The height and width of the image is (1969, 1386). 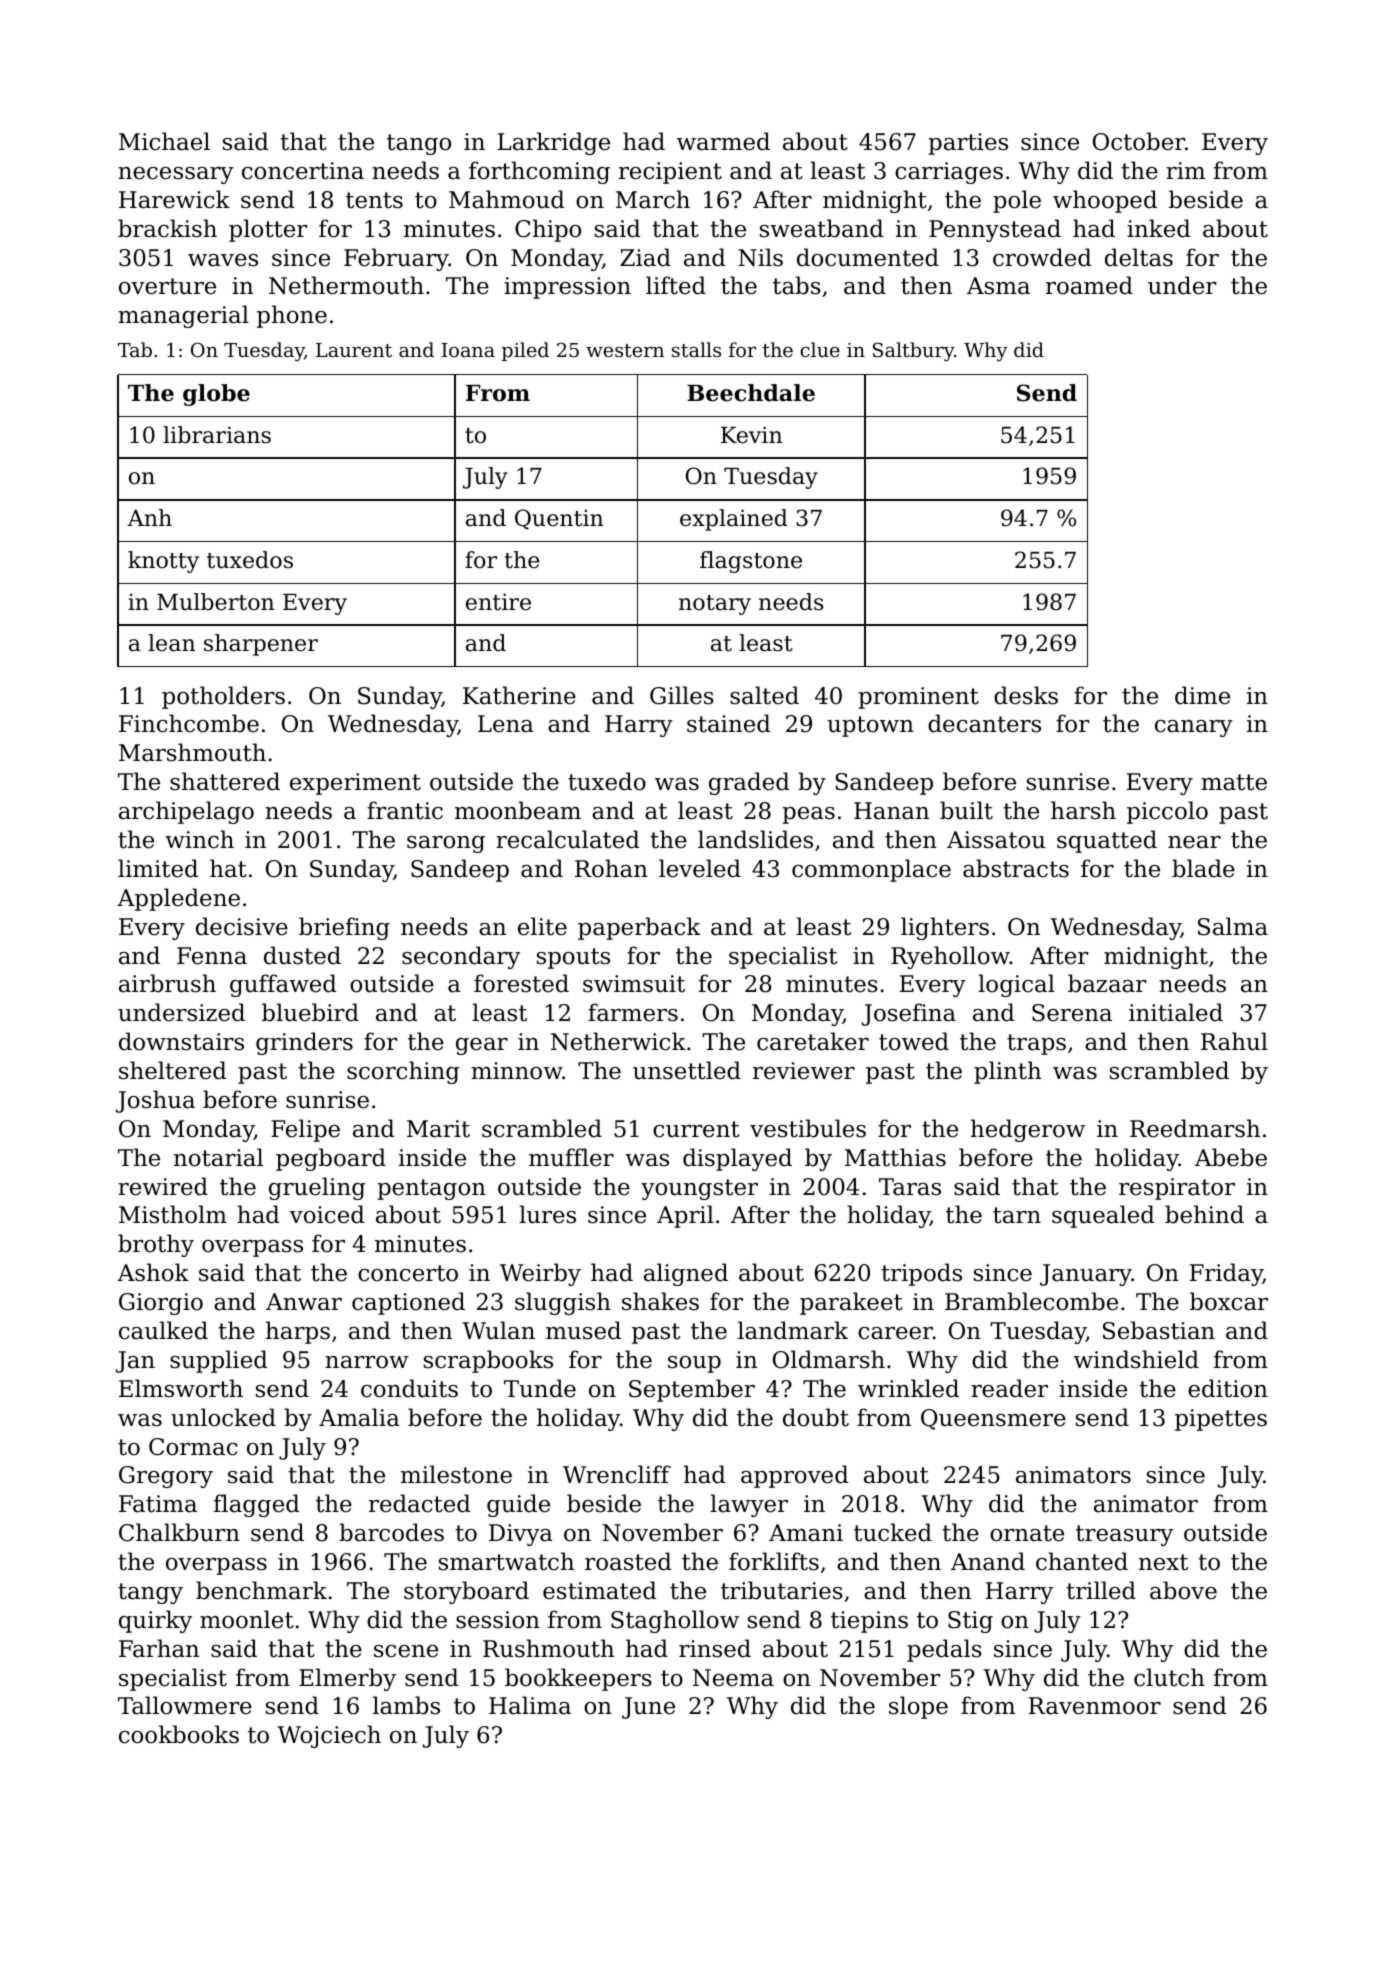 What do you see at coordinates (633, 1012) in the image?
I see `farmers` at bounding box center [633, 1012].
